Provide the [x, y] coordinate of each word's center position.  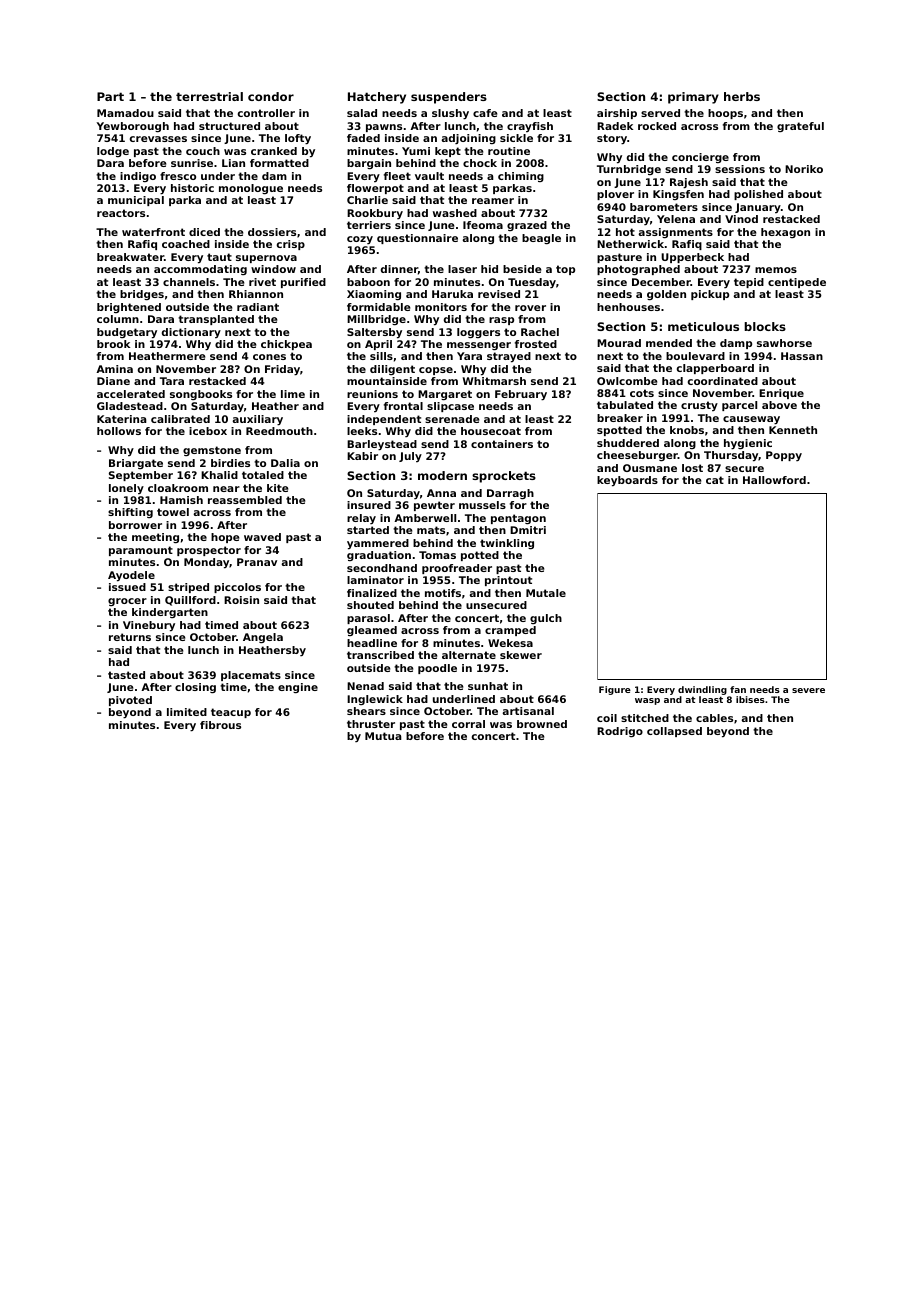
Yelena [676, 219]
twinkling [507, 544]
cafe [485, 113]
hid [489, 269]
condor [271, 96]
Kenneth [793, 430]
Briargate [136, 464]
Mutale [546, 593]
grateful [800, 127]
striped [188, 588]
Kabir [362, 456]
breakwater [130, 257]
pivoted [130, 701]
